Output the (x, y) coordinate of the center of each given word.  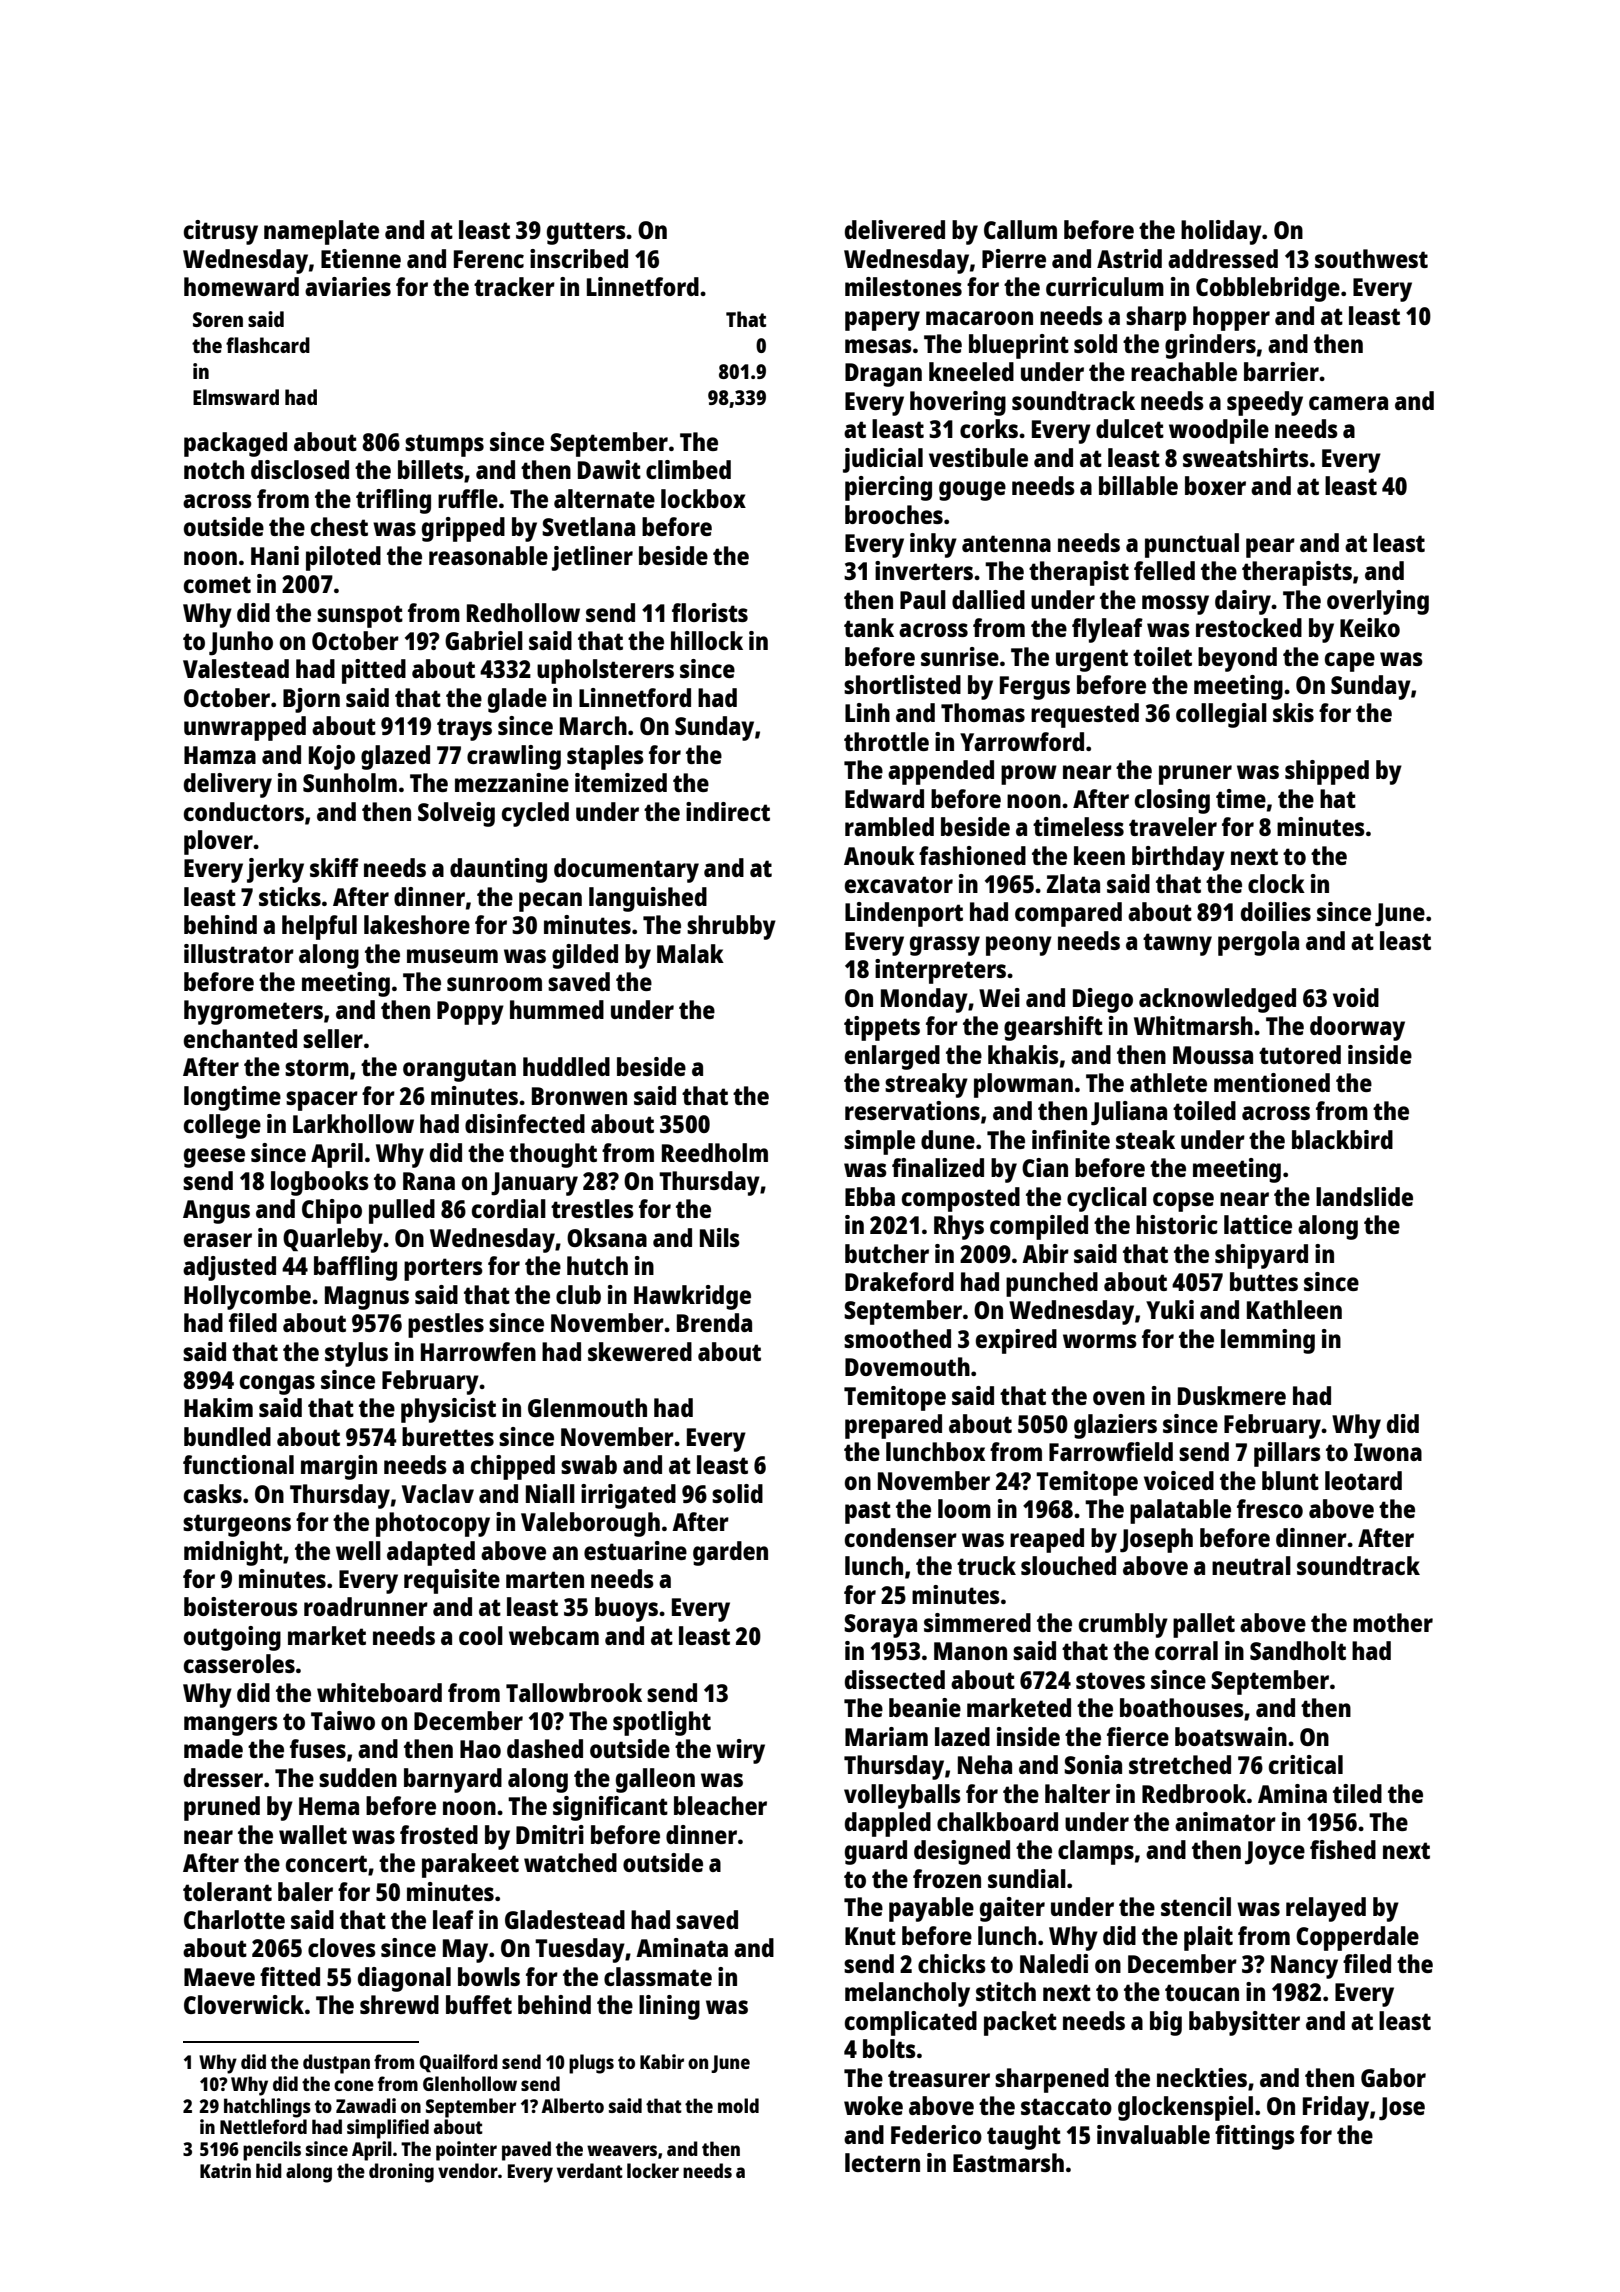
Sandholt (1298, 1650)
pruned (222, 1808)
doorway (1357, 1028)
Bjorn (311, 700)
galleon (655, 1780)
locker (653, 2170)
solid (737, 1493)
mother (1393, 1622)
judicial (883, 460)
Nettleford (263, 2126)
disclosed (300, 469)
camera (1348, 403)
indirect (728, 811)
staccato (1066, 2106)
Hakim (218, 1407)
